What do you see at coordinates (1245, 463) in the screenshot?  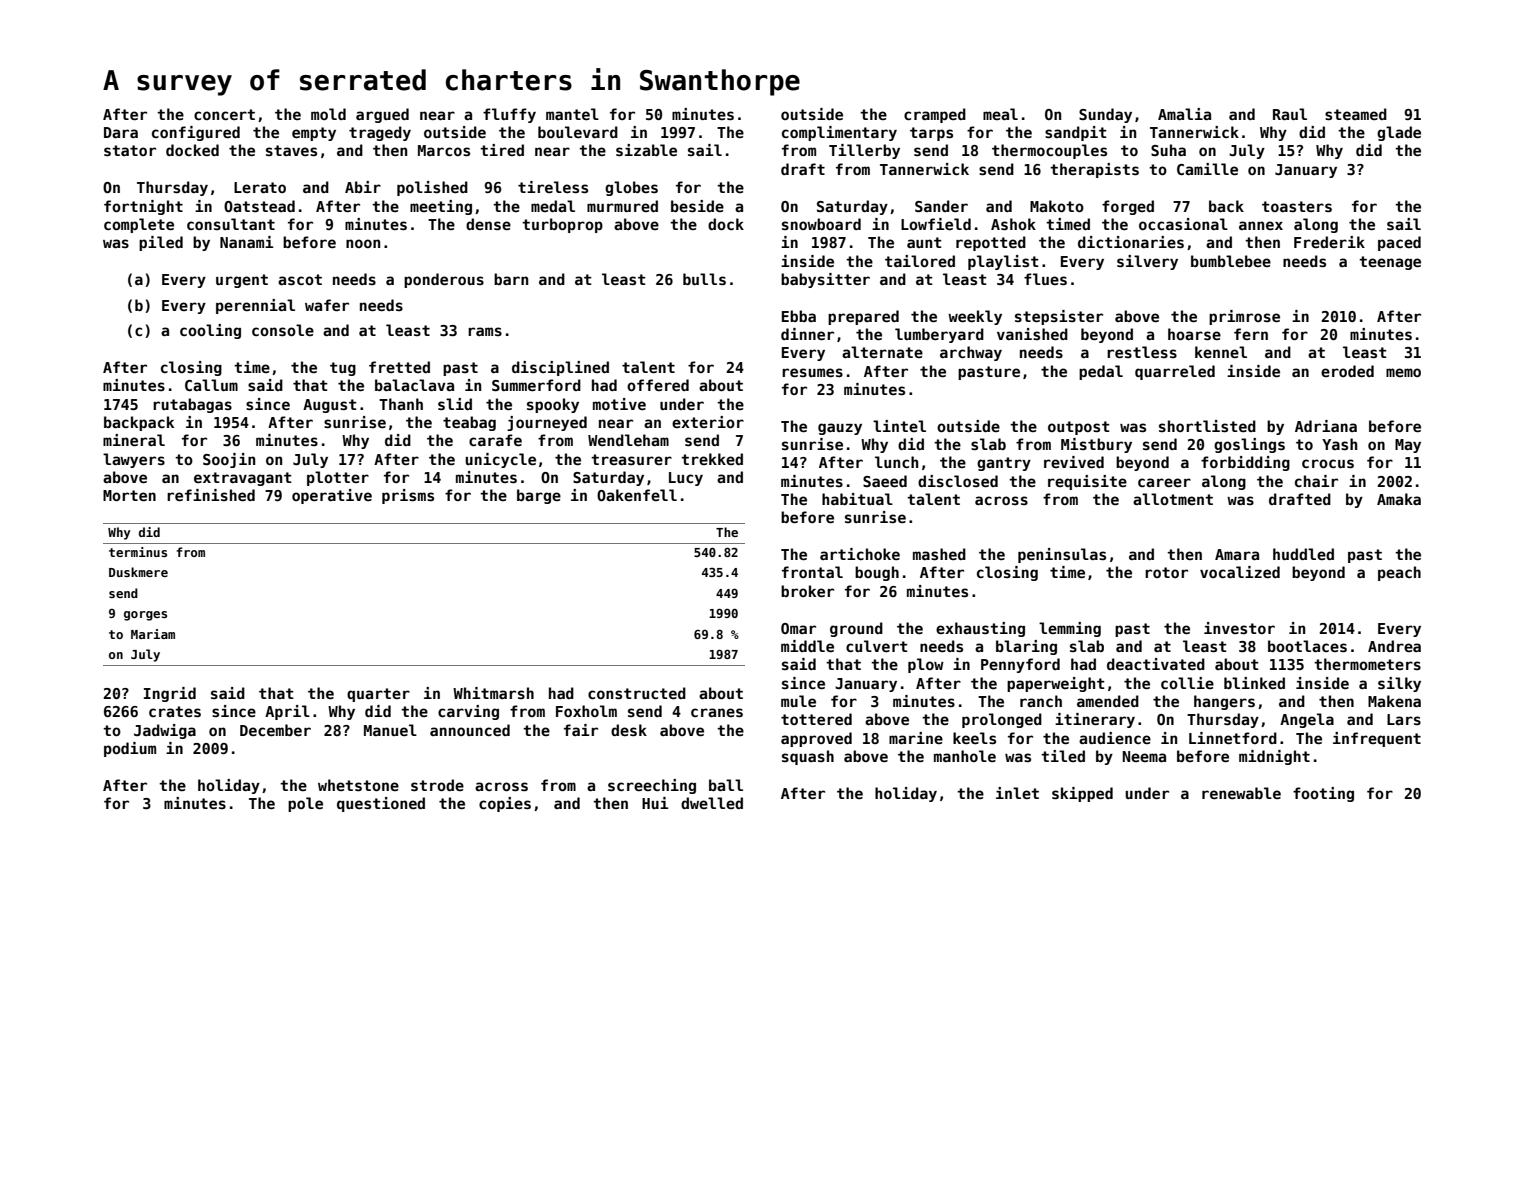 I see `forbidding` at bounding box center [1245, 463].
